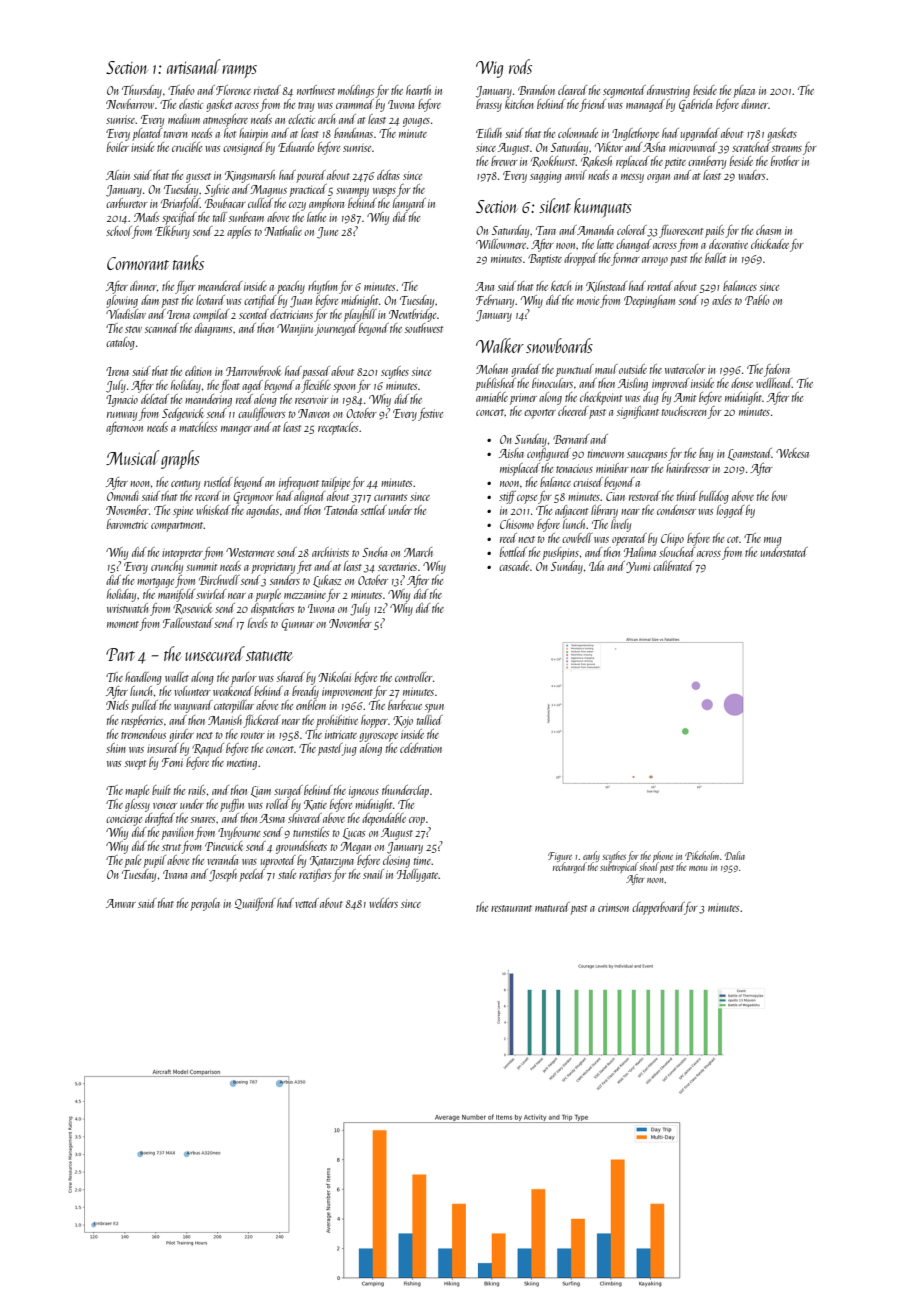 Image resolution: width=924 pixels, height=1308 pixels. I want to click on Dalia, so click(735, 855).
